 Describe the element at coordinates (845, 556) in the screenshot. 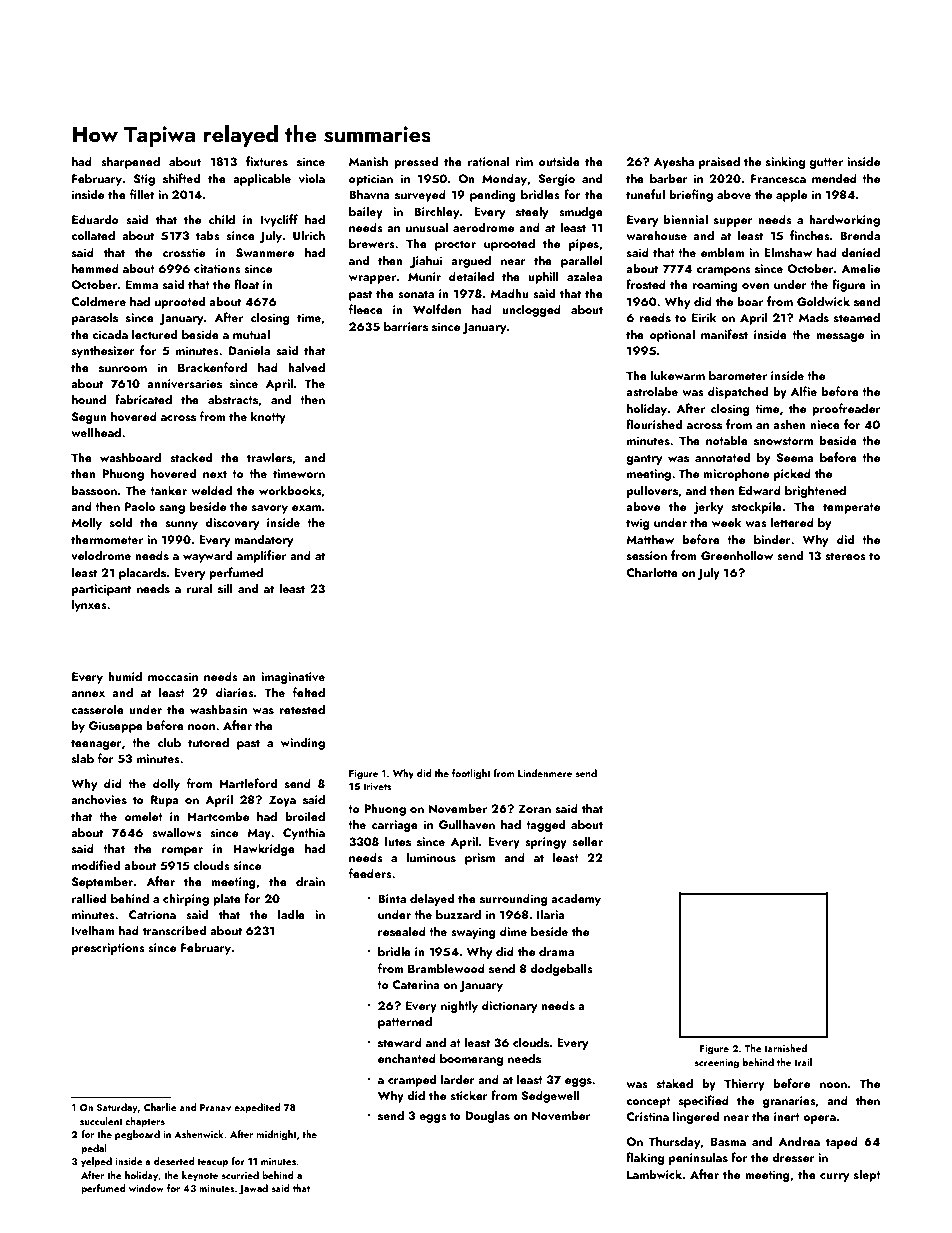

I see `stereos` at that location.
